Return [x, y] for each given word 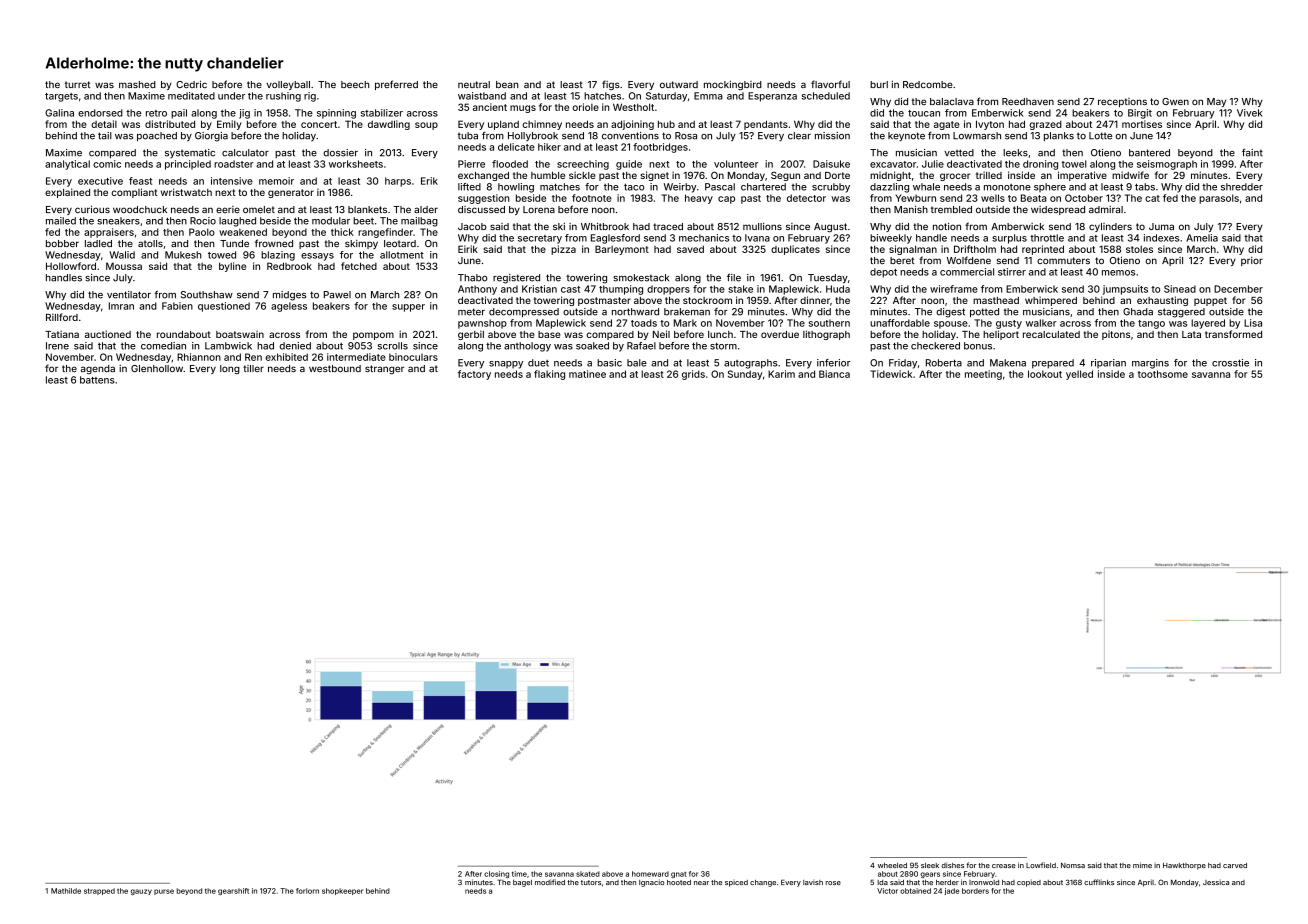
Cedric [191, 84]
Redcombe [928, 84]
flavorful [830, 84]
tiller [253, 368]
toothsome [1163, 374]
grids [693, 375]
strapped [99, 891]
